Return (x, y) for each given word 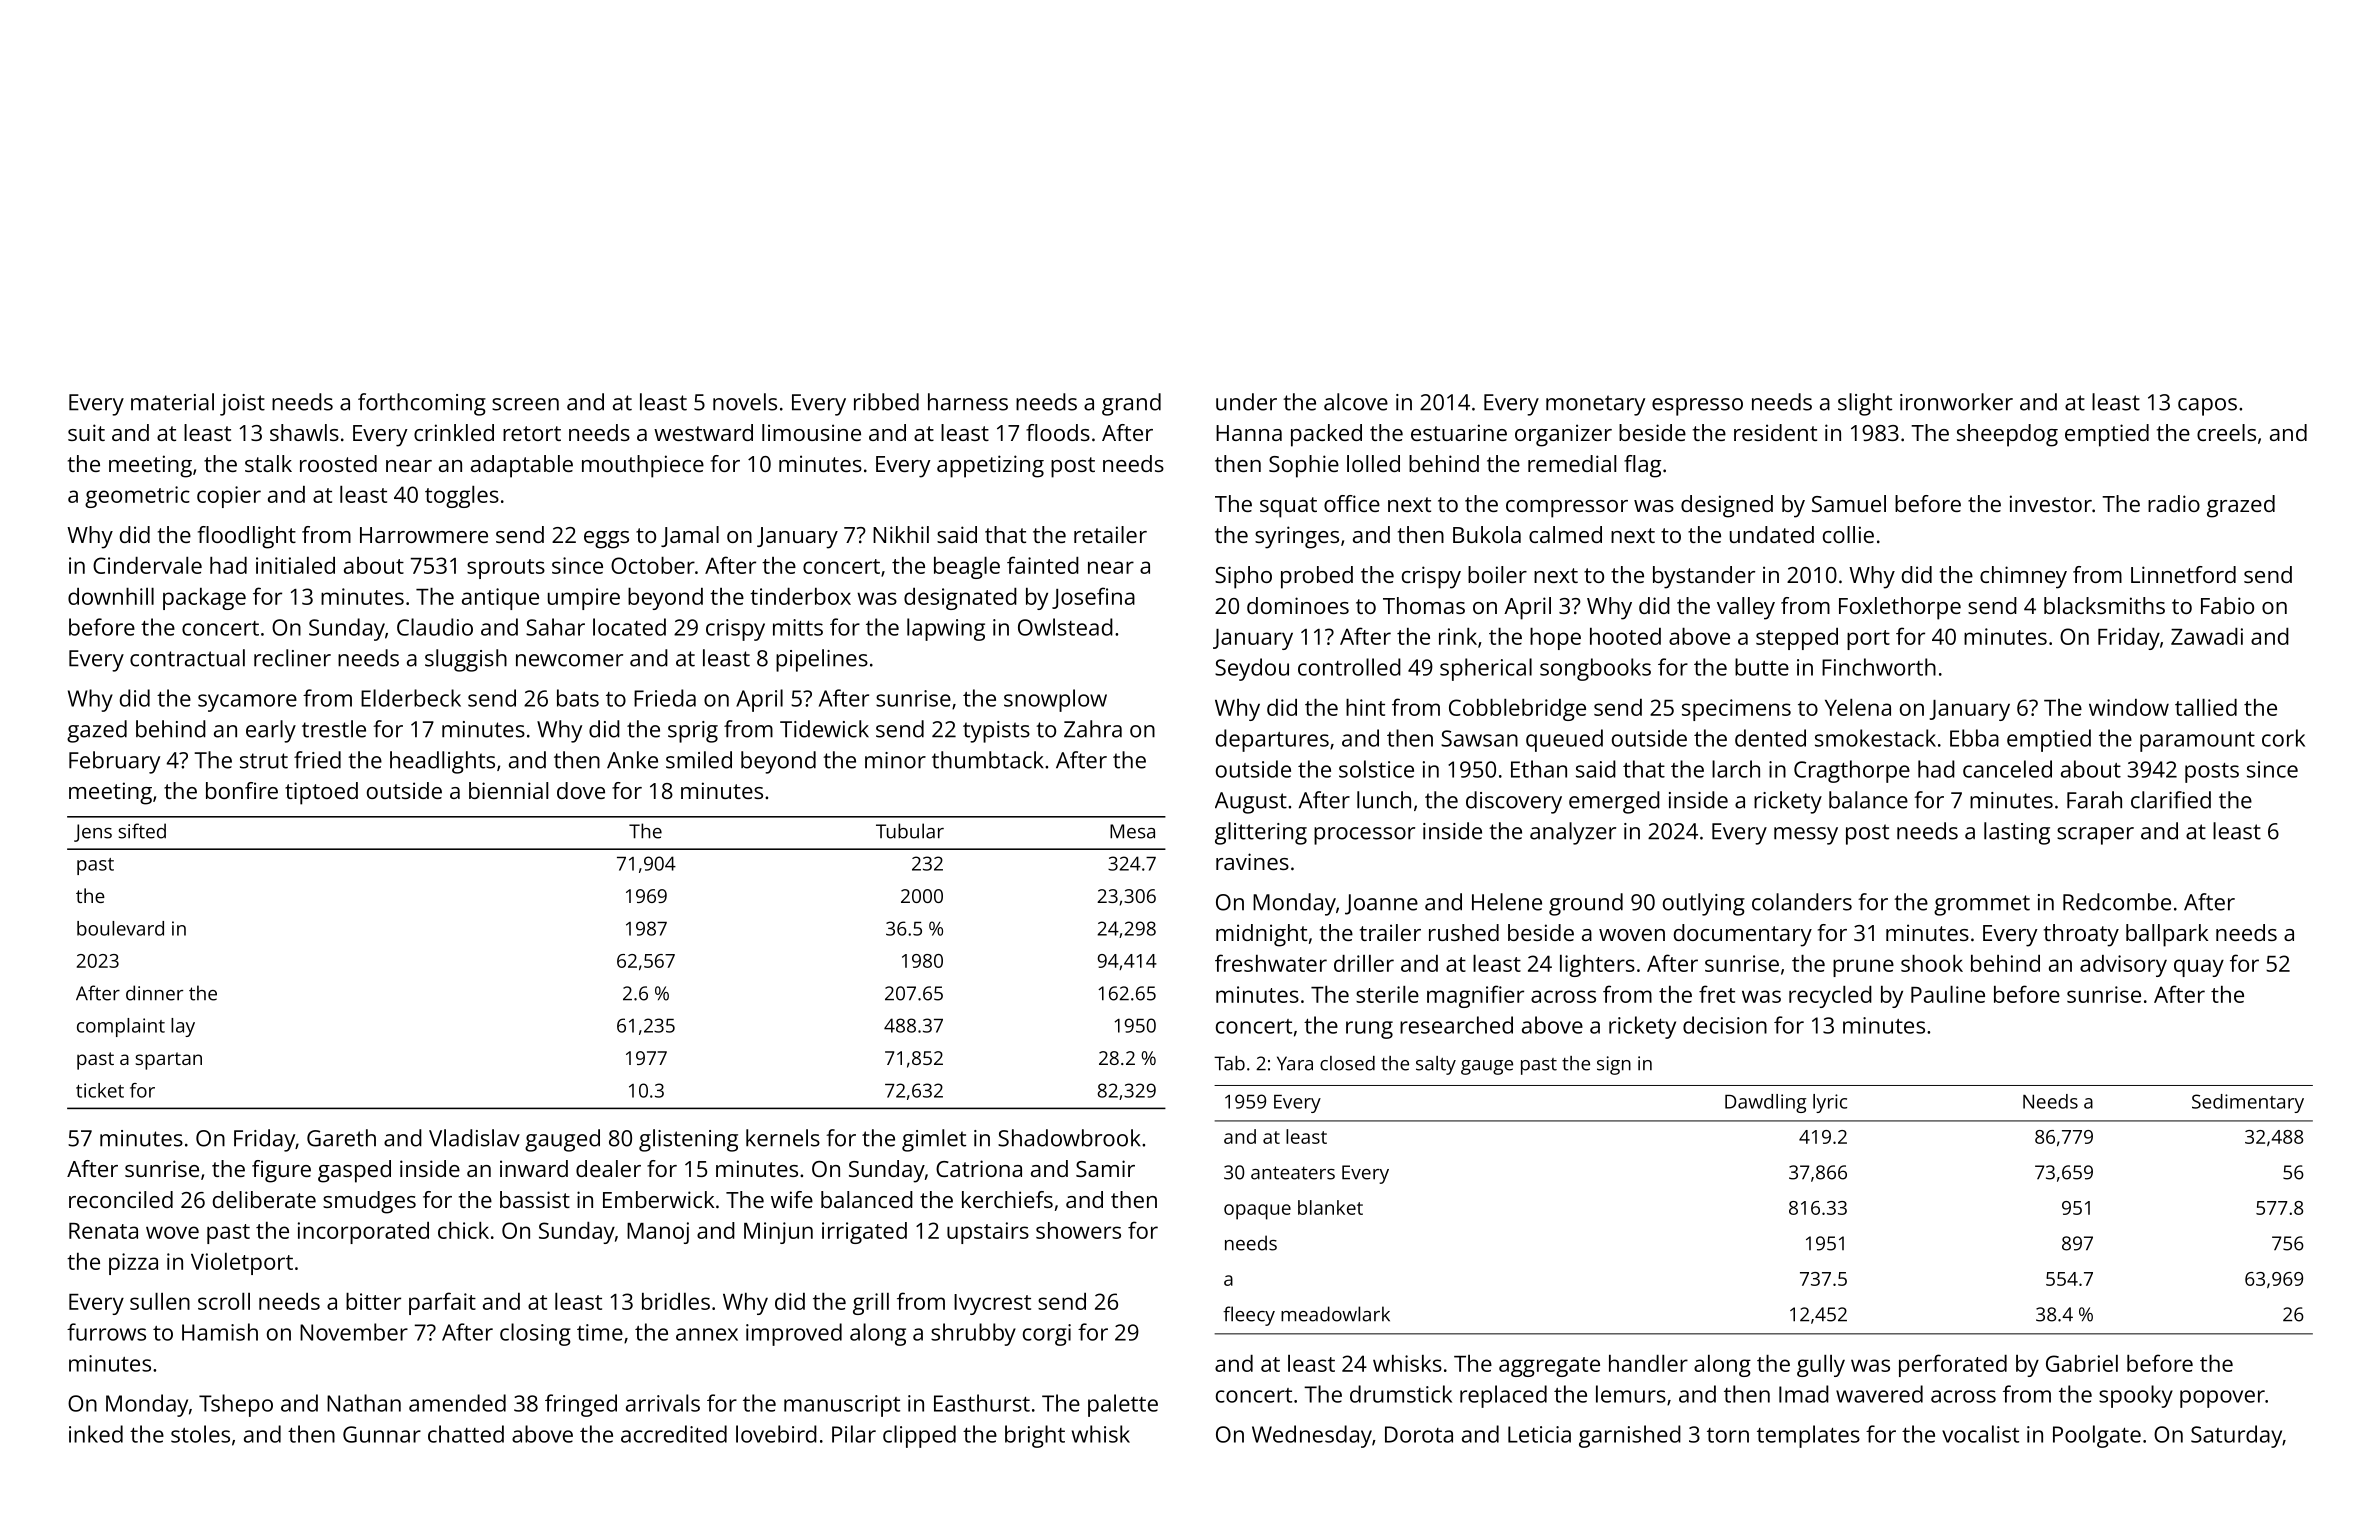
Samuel (1849, 503)
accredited (674, 1434)
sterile (1387, 994)
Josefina (1093, 598)
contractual (187, 658)
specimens (1736, 710)
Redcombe (2117, 902)
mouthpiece (643, 466)
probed (1317, 577)
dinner (154, 993)
